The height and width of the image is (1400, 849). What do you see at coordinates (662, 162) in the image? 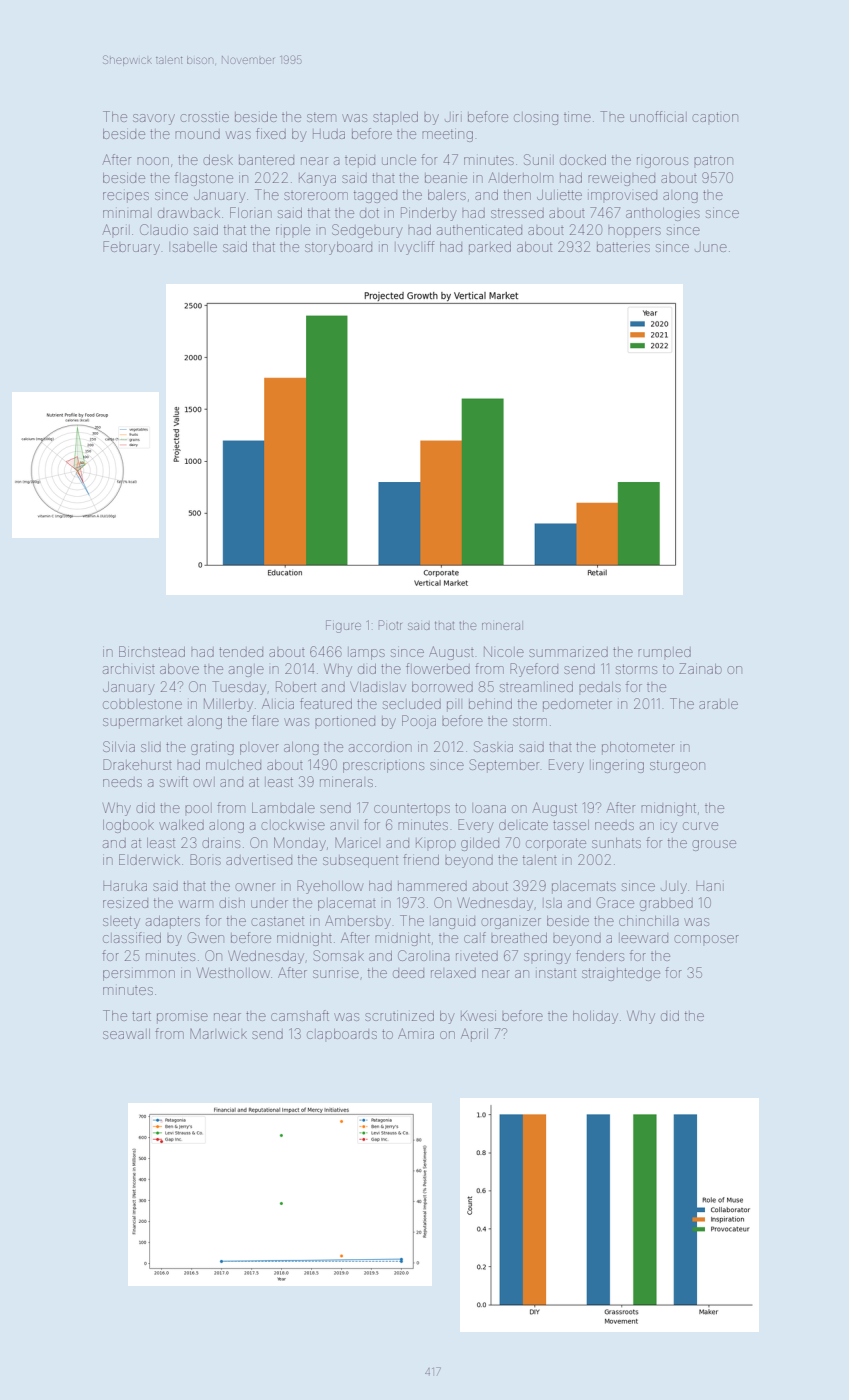
I see `rigorous` at bounding box center [662, 162].
